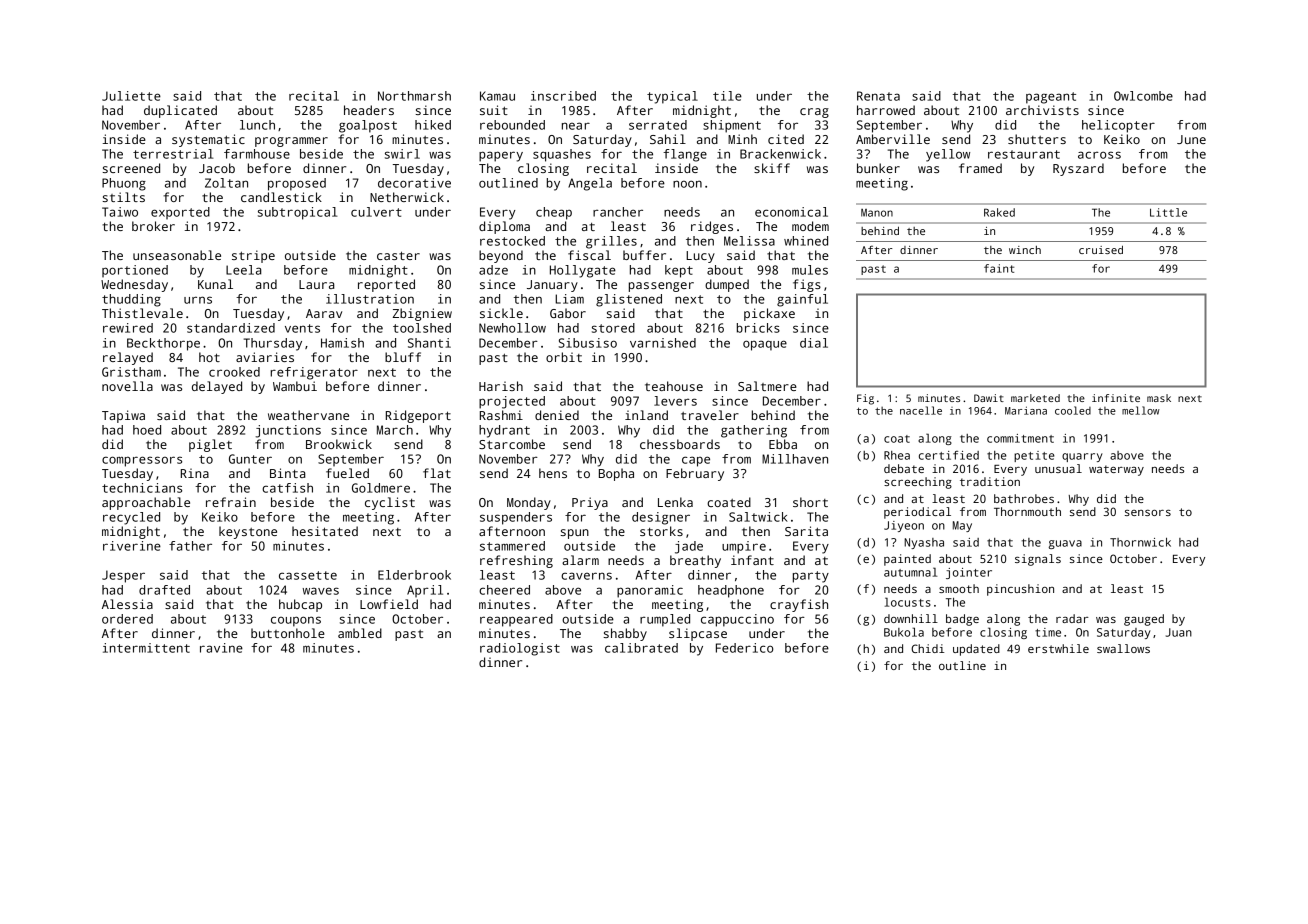 This screenshot has width=1308, height=924. What do you see at coordinates (132, 546) in the screenshot?
I see `riverine` at bounding box center [132, 546].
